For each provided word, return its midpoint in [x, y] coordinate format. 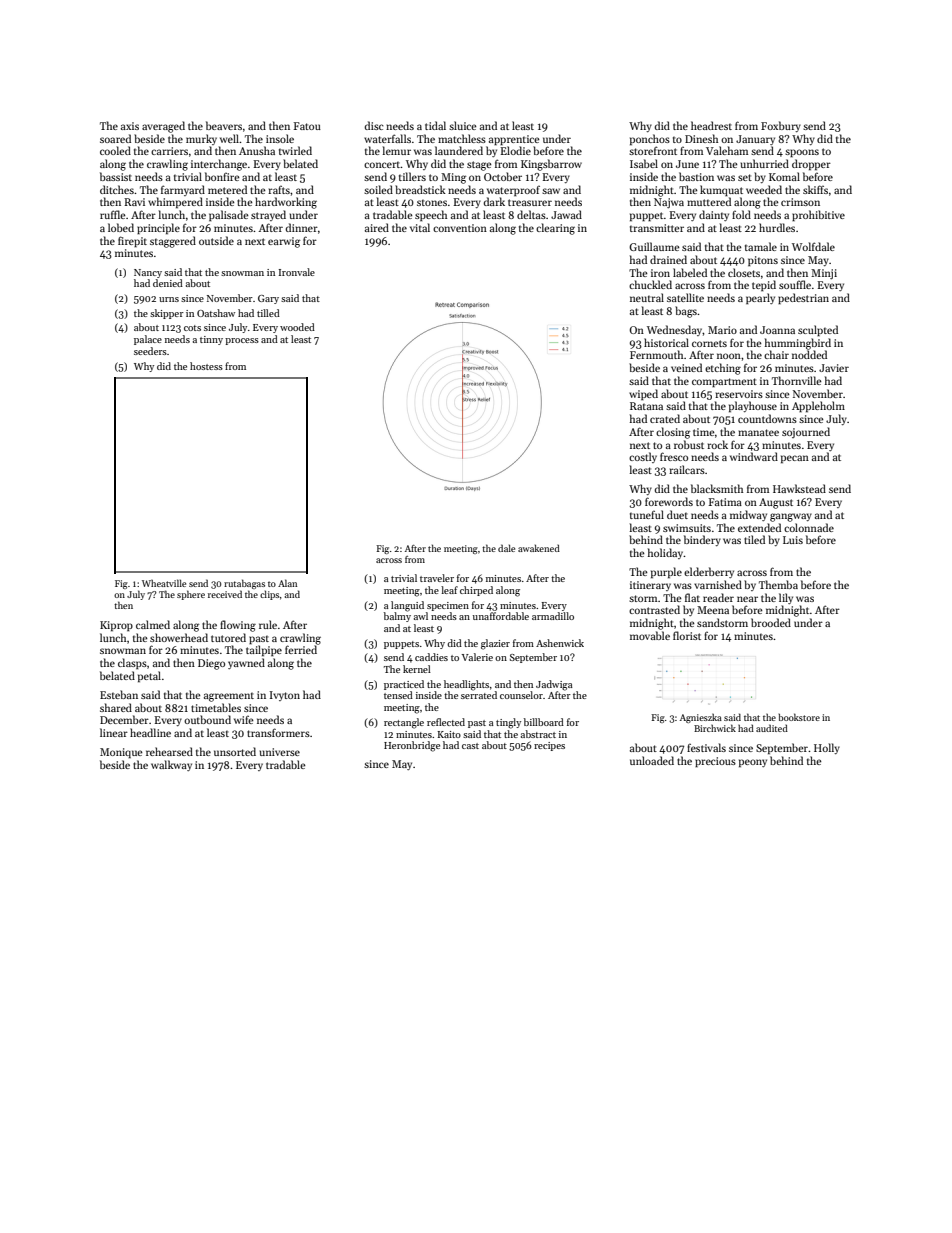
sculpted [818, 331]
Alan [287, 583]
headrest [711, 125]
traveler [437, 578]
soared [115, 138]
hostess [206, 366]
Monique [121, 753]
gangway [791, 517]
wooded [297, 327]
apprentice [514, 140]
